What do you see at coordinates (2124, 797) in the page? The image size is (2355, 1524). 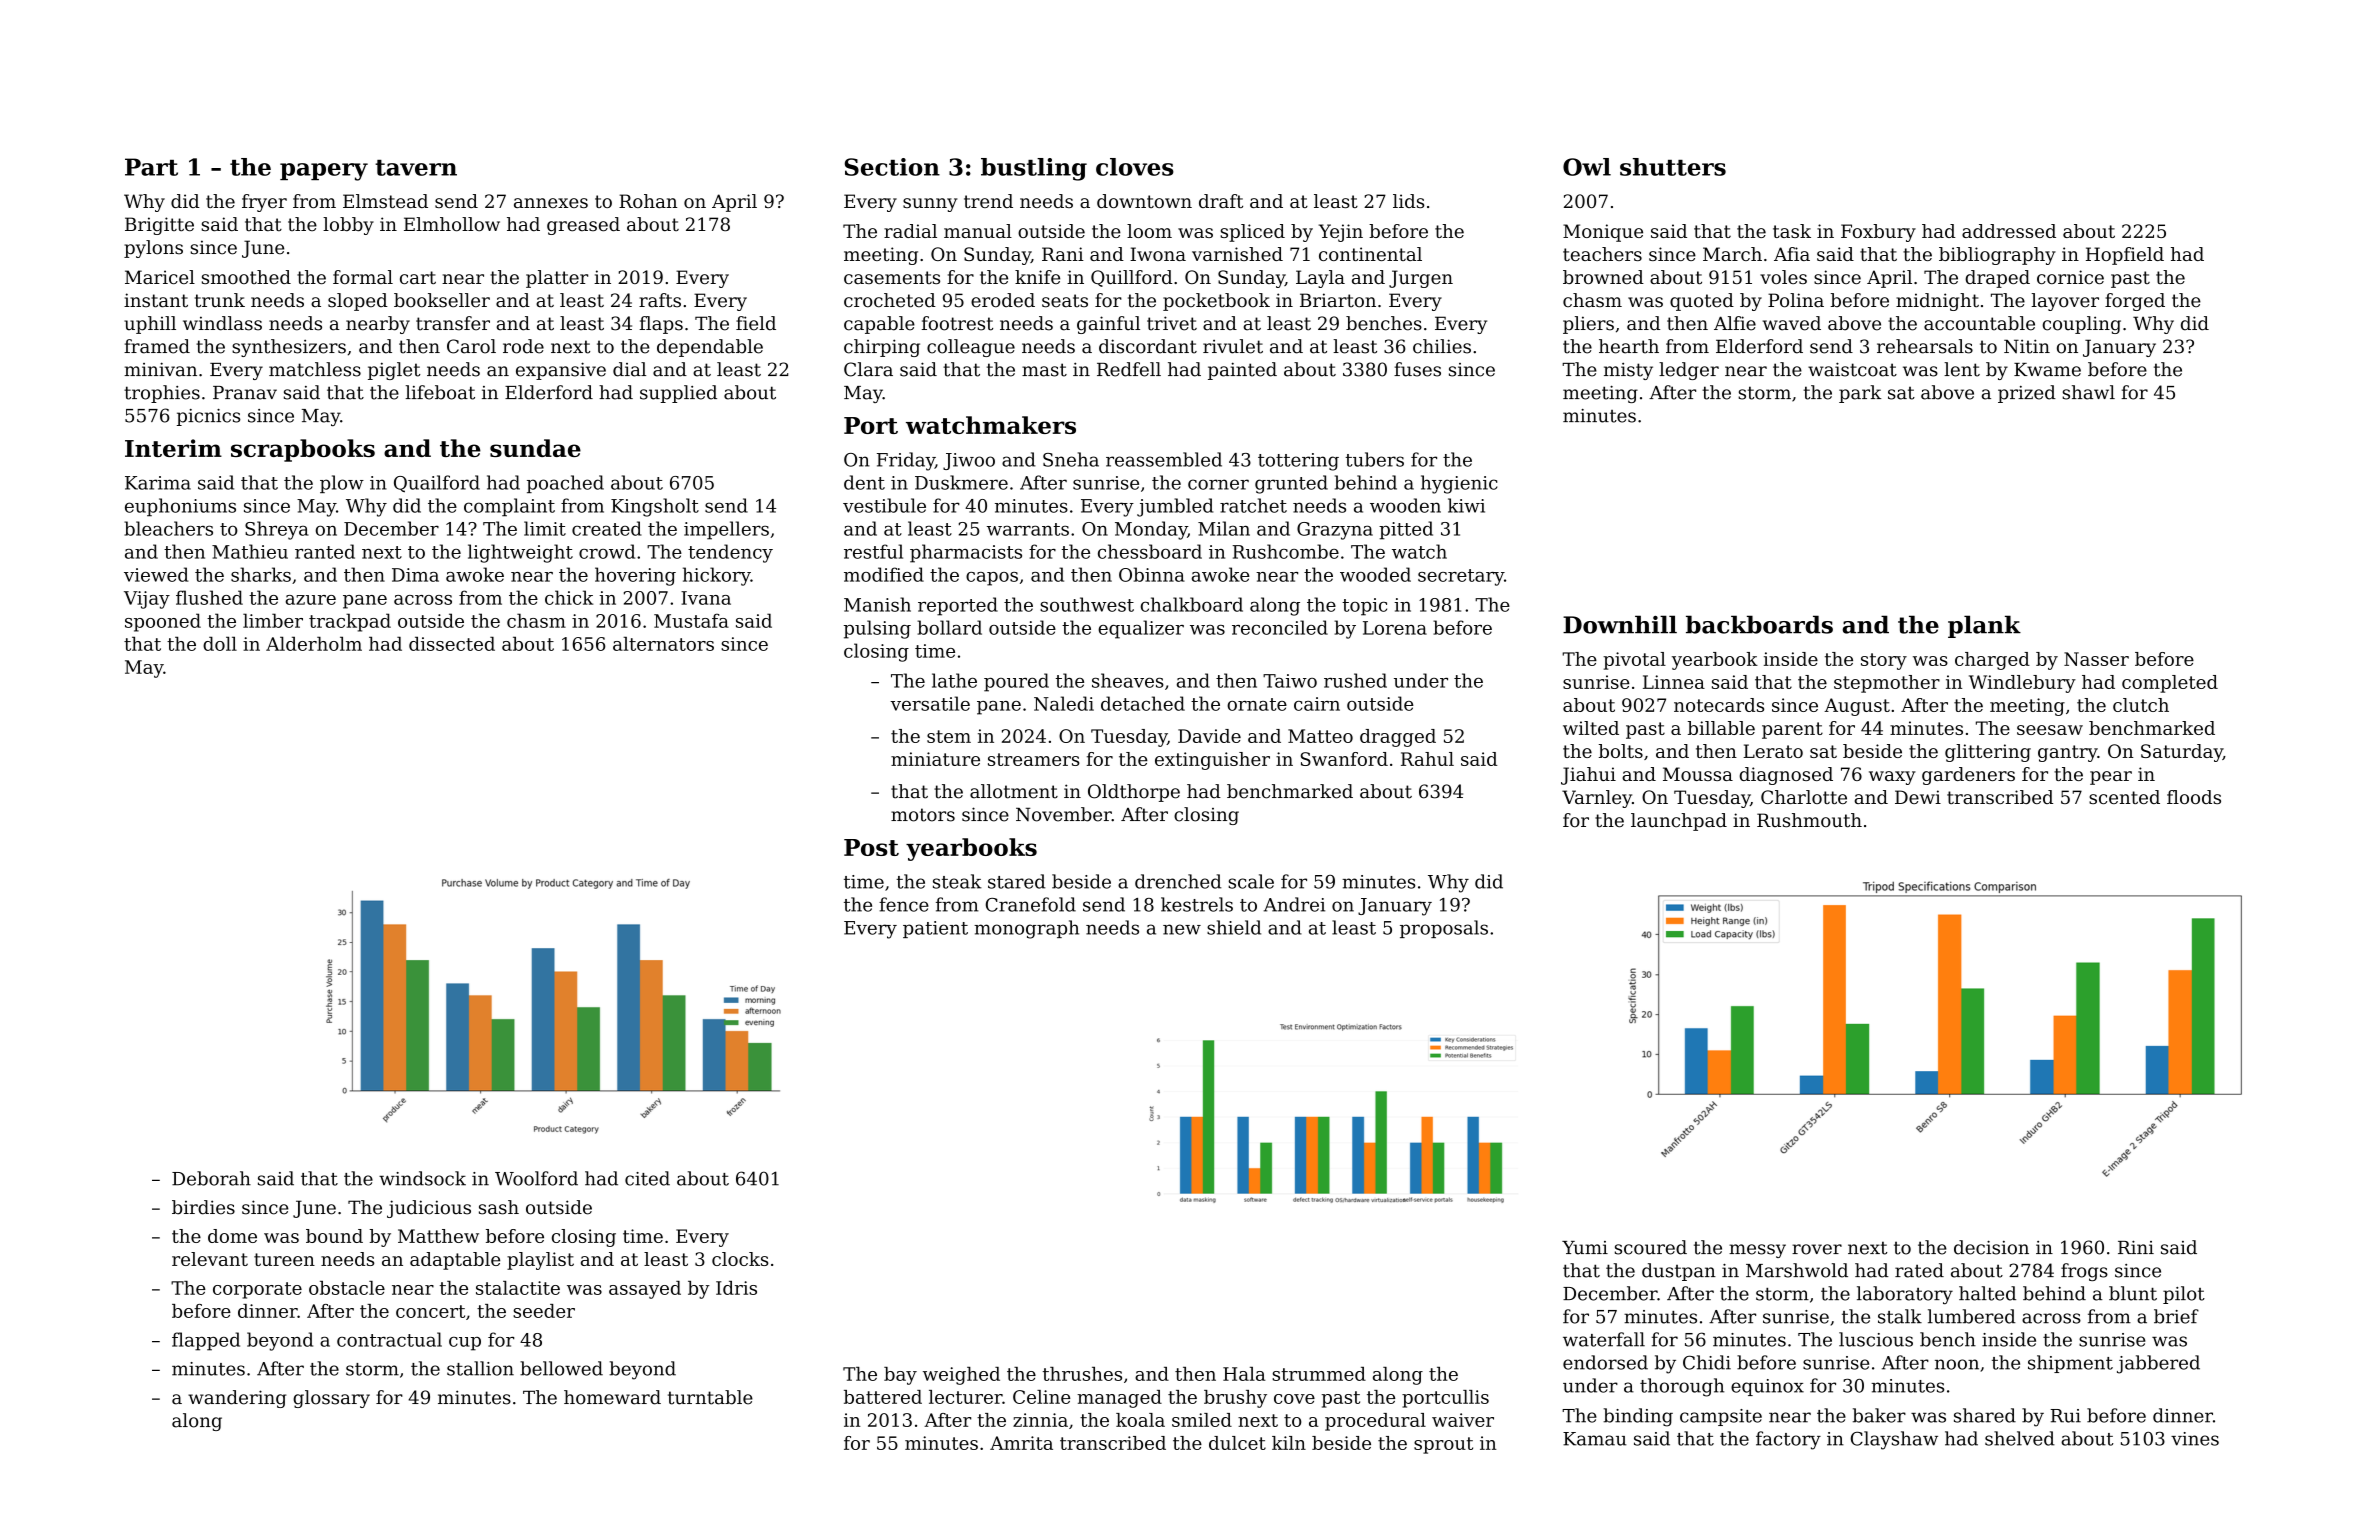 I see `scented` at bounding box center [2124, 797].
